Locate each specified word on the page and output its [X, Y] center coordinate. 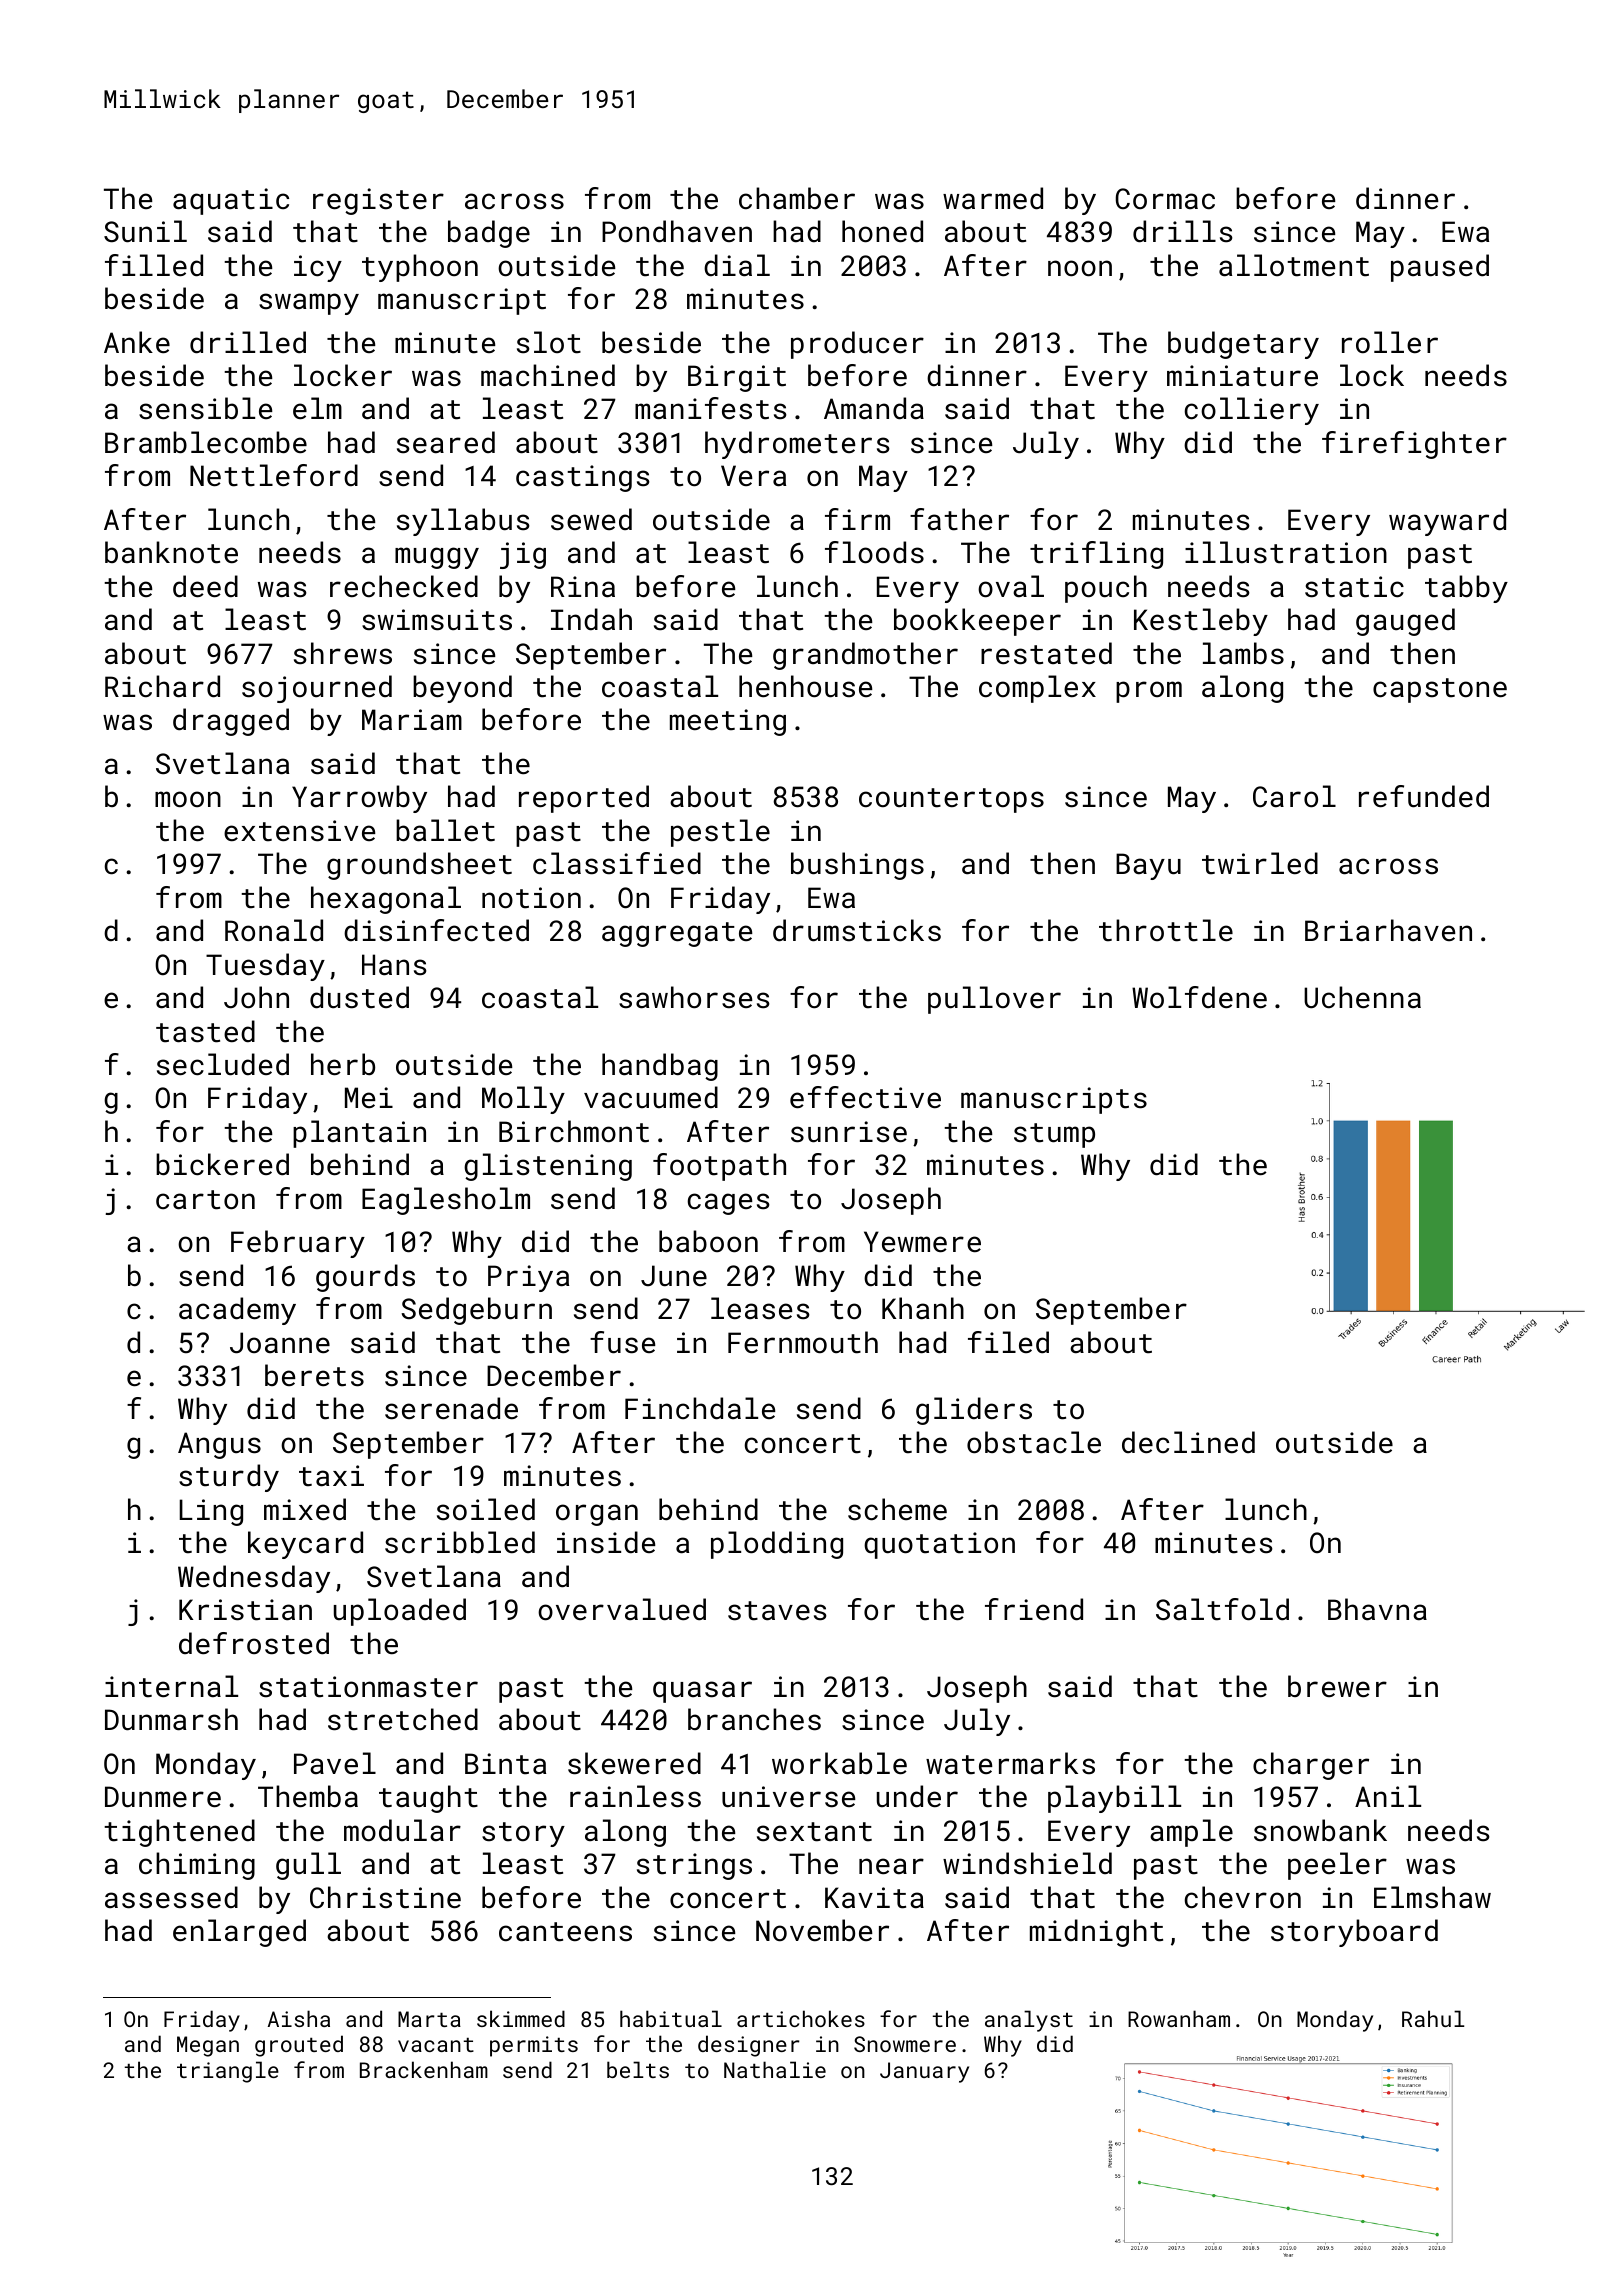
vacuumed [651, 1097]
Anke [137, 342]
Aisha [299, 2018]
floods [874, 552]
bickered [222, 1164]
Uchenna [1362, 997]
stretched [403, 1719]
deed [205, 586]
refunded [1424, 796]
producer [857, 345]
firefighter [1414, 445]
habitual [671, 2018]
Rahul [1433, 2018]
